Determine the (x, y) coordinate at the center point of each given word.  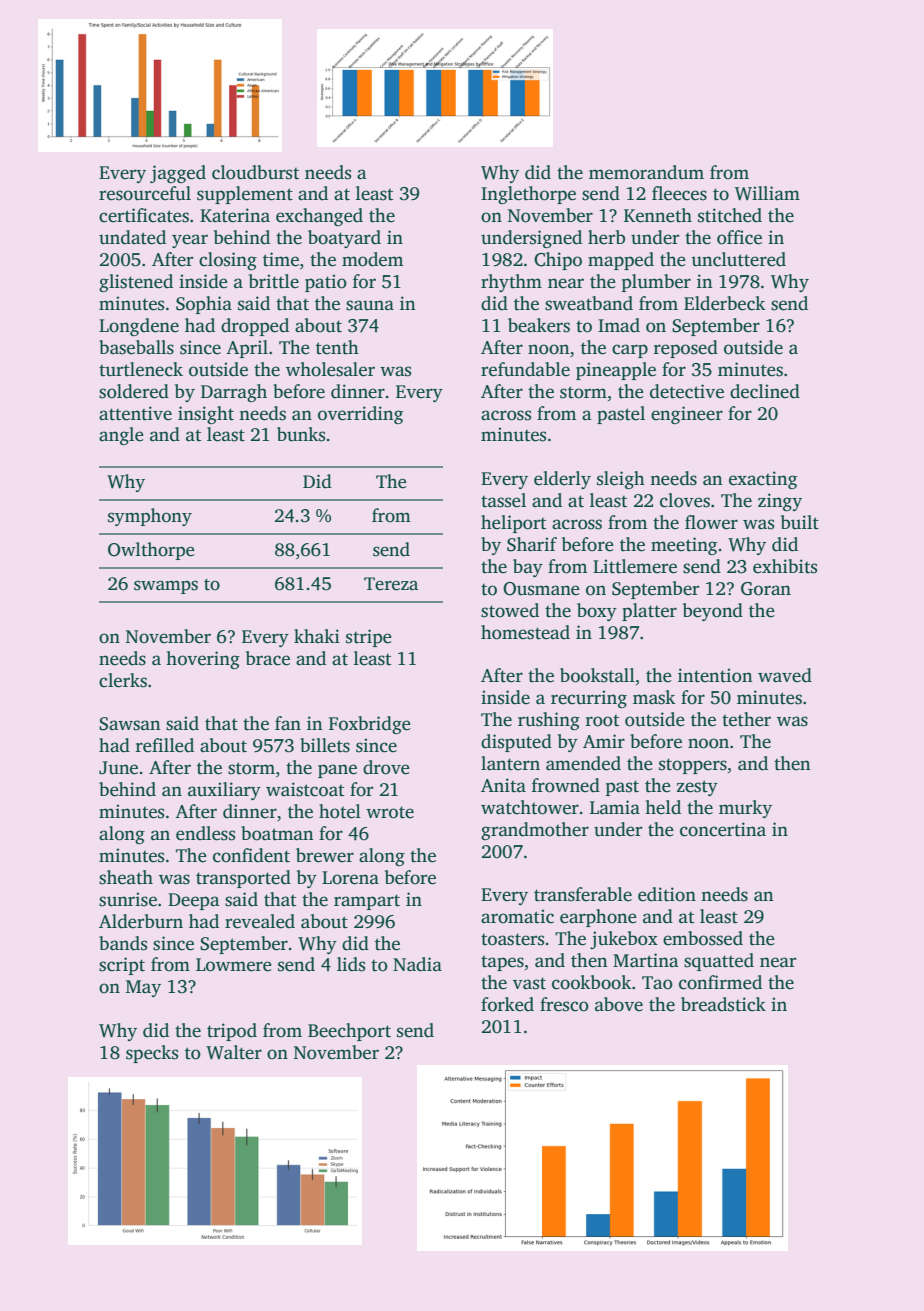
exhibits (785, 566)
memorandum (646, 172)
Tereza (391, 584)
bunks (301, 434)
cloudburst (255, 172)
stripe (369, 638)
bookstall (597, 675)
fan (288, 723)
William (767, 193)
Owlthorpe (151, 551)
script (122, 966)
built (800, 522)
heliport (513, 524)
